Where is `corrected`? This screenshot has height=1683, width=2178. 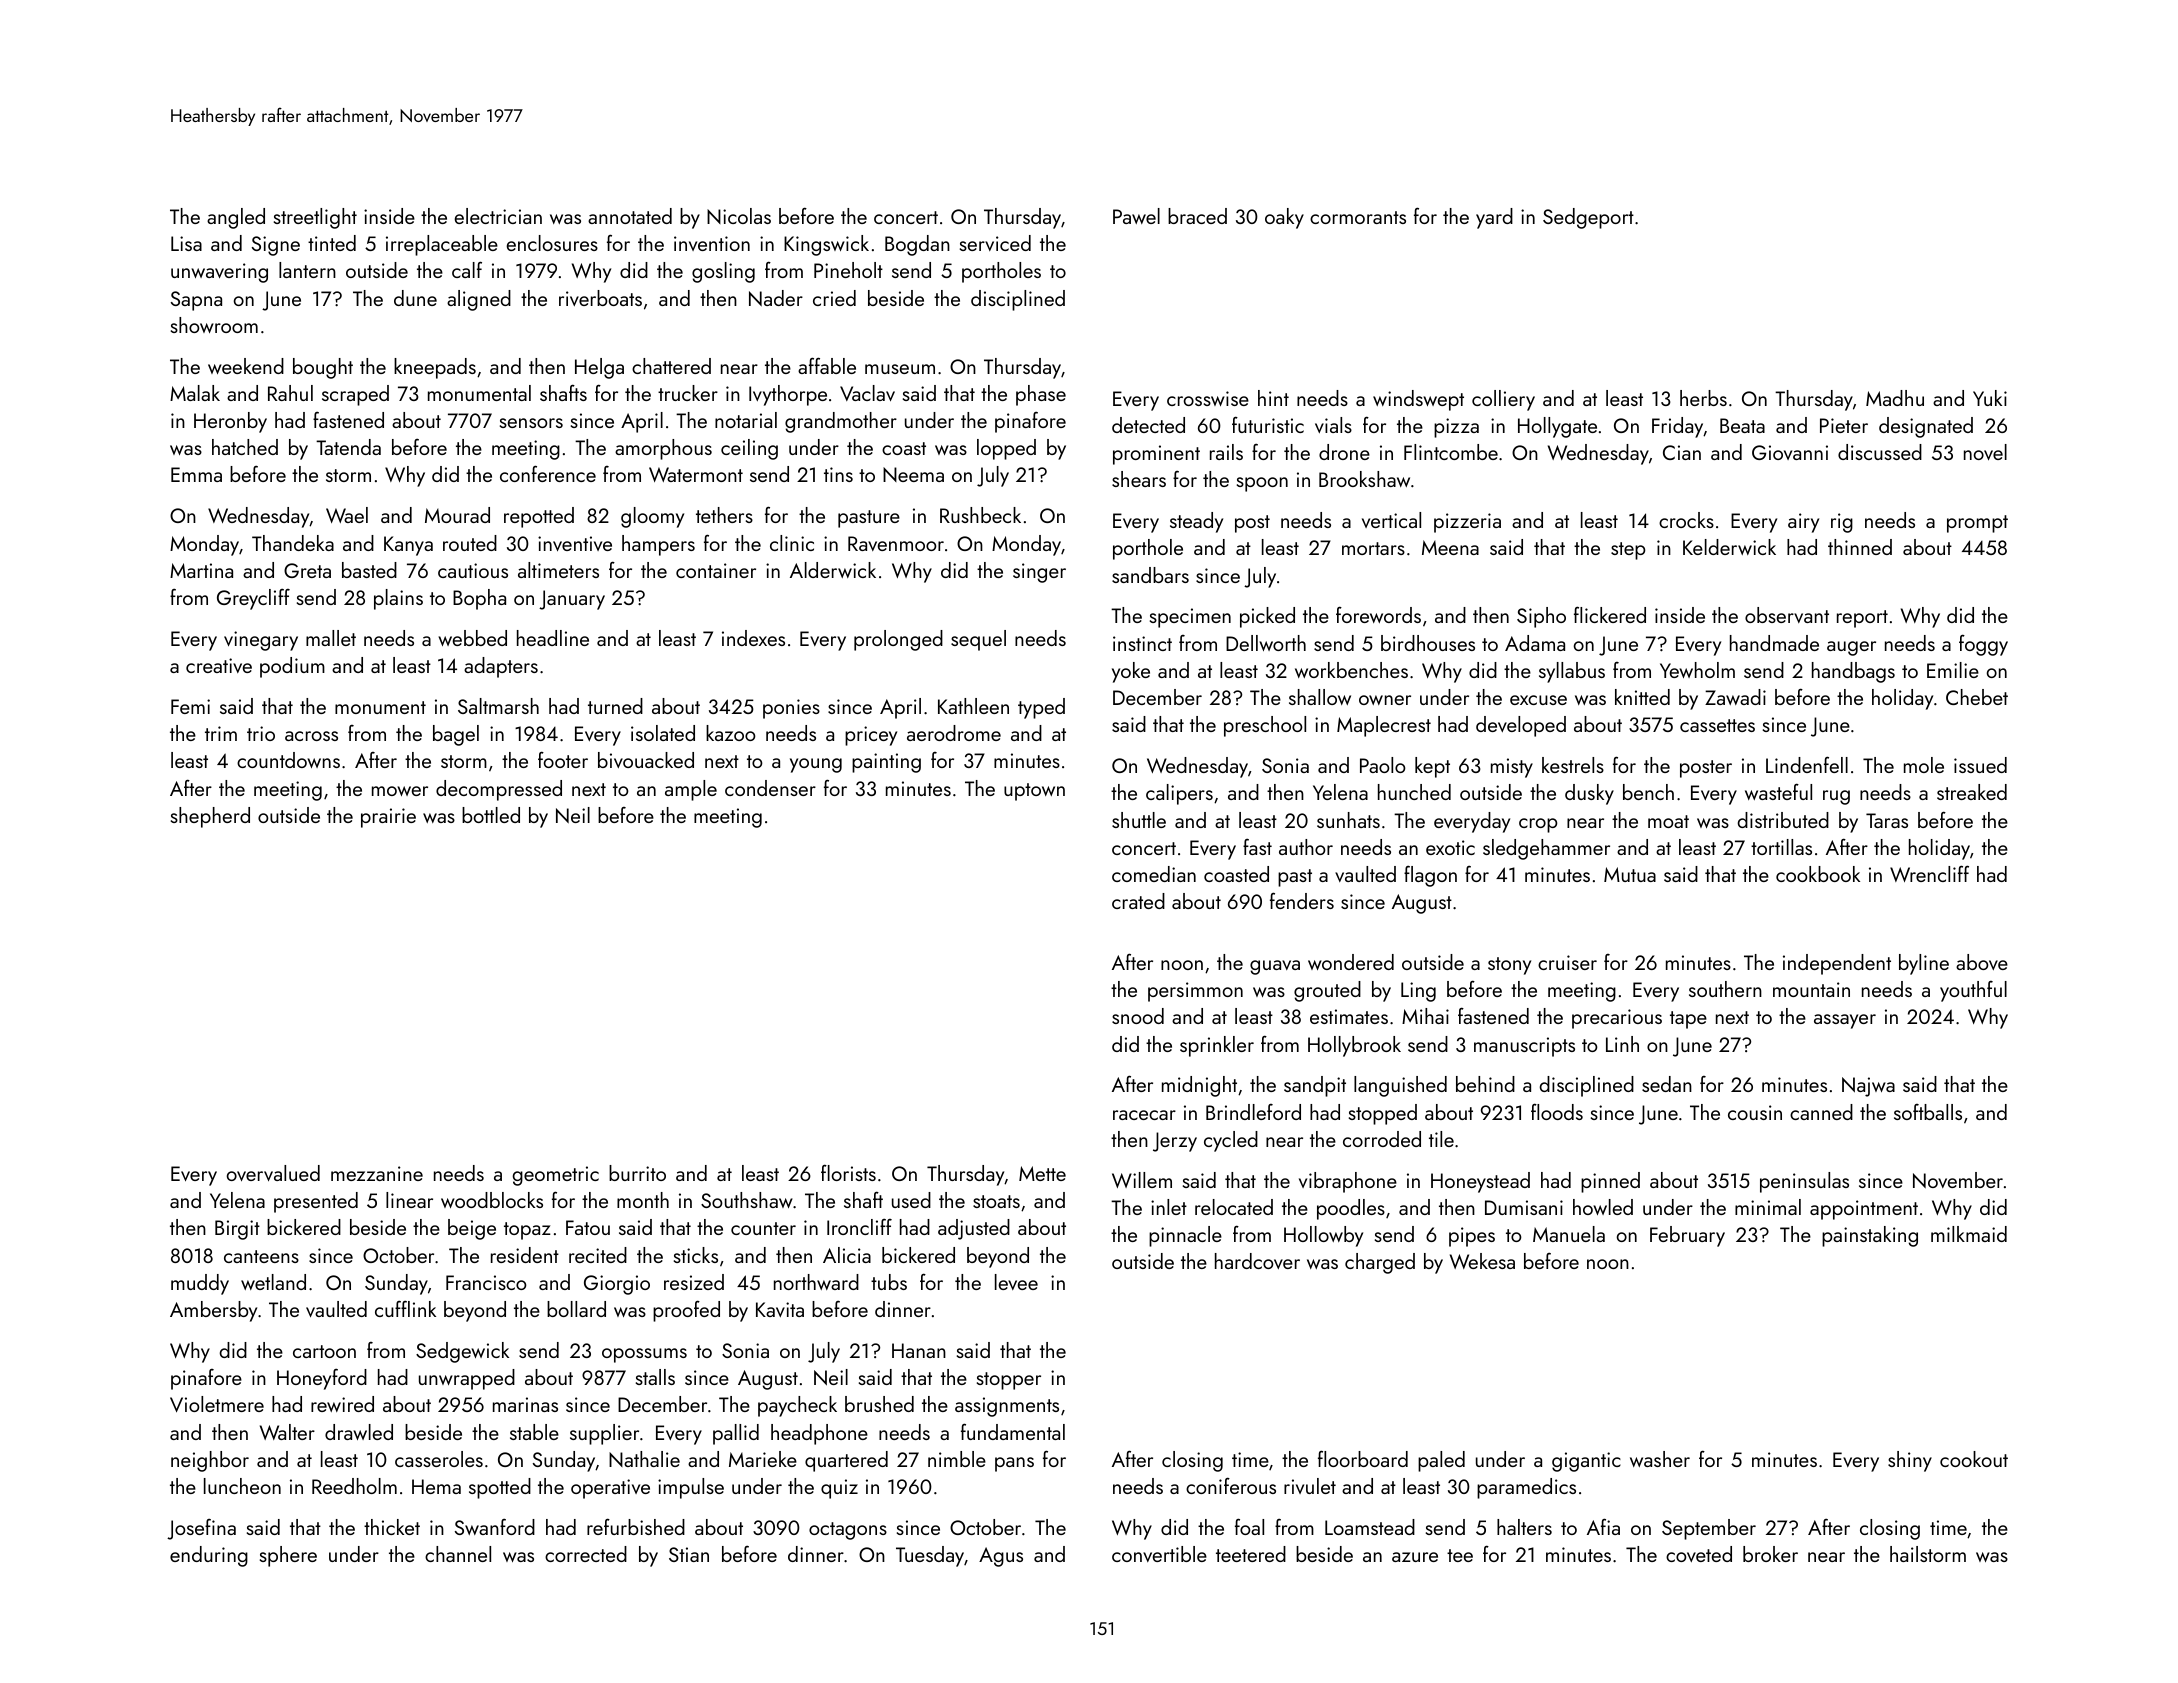
corrected is located at coordinates (586, 1554).
